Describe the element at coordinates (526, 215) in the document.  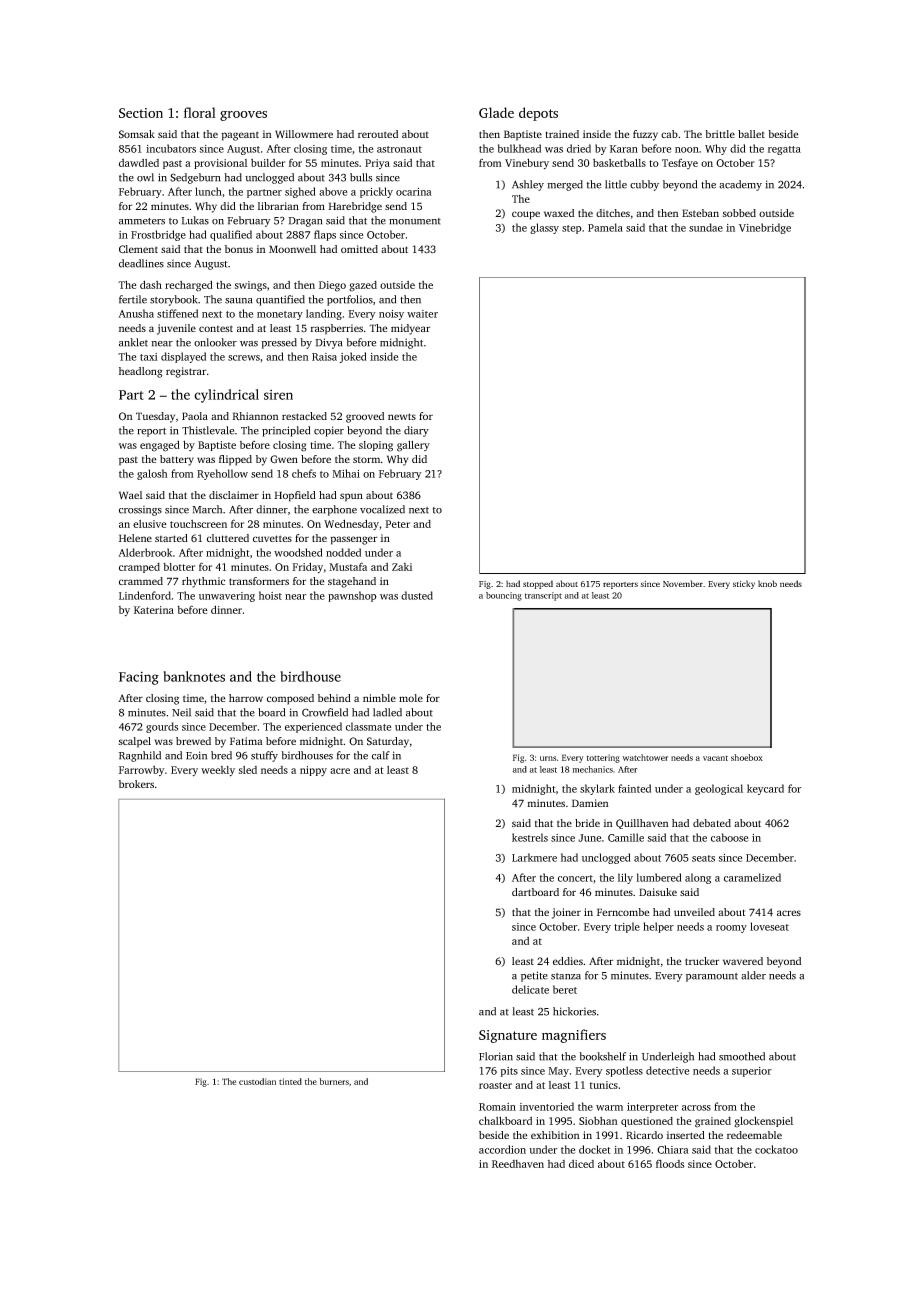
I see `coupe` at that location.
